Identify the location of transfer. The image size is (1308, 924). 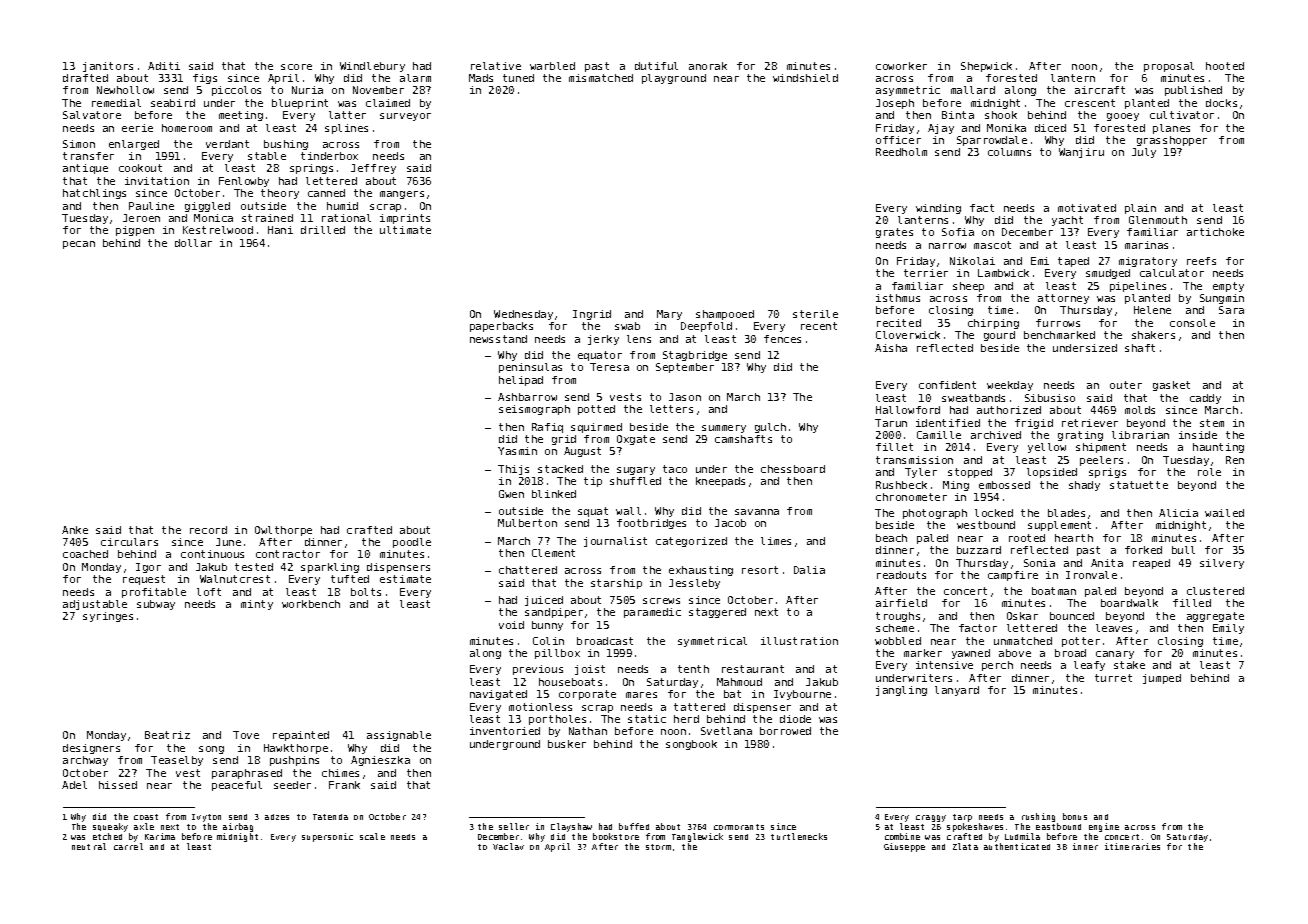
(88, 156).
